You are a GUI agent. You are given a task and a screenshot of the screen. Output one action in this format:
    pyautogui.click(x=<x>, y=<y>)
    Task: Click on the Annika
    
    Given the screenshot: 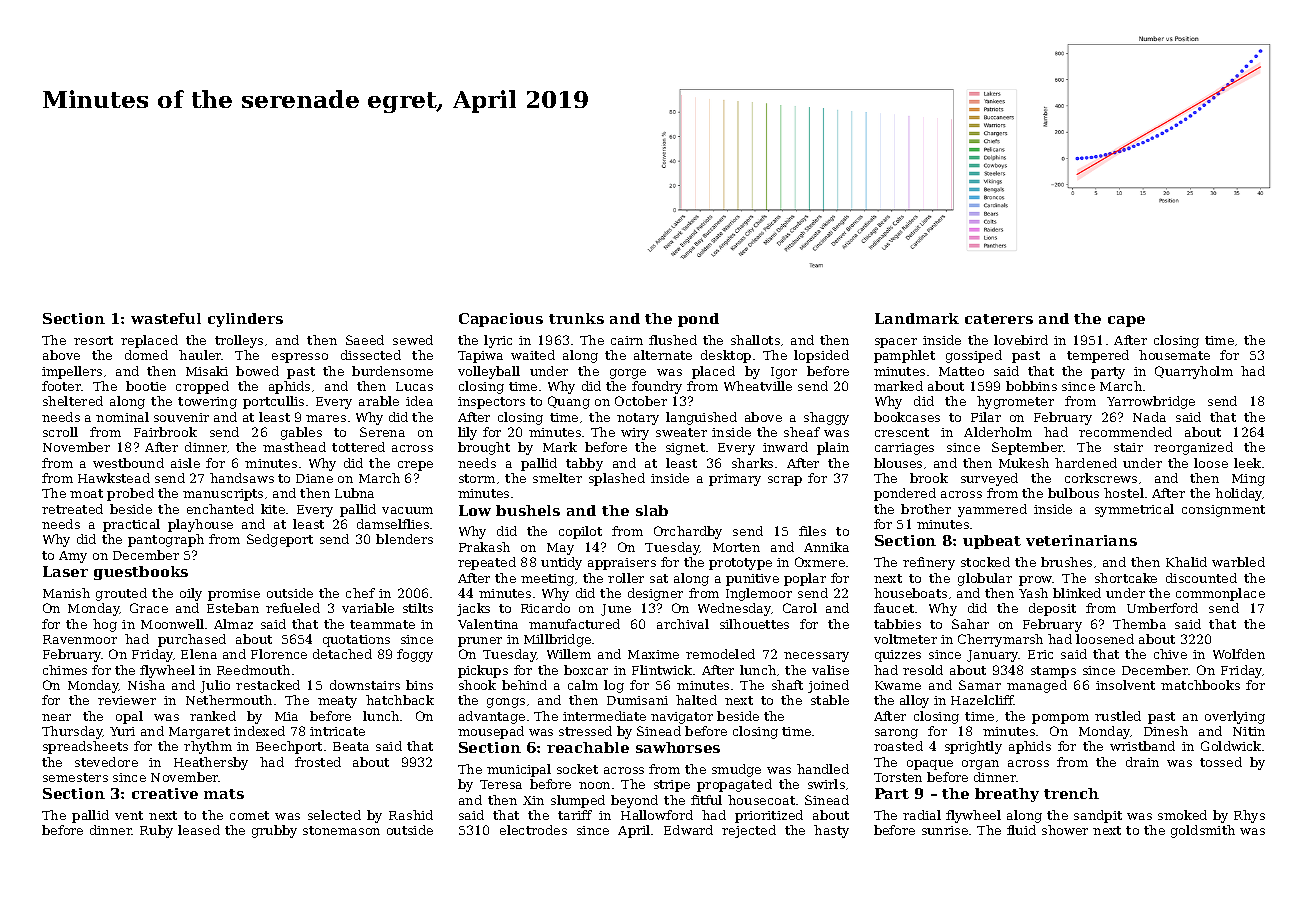 What is the action you would take?
    pyautogui.click(x=826, y=547)
